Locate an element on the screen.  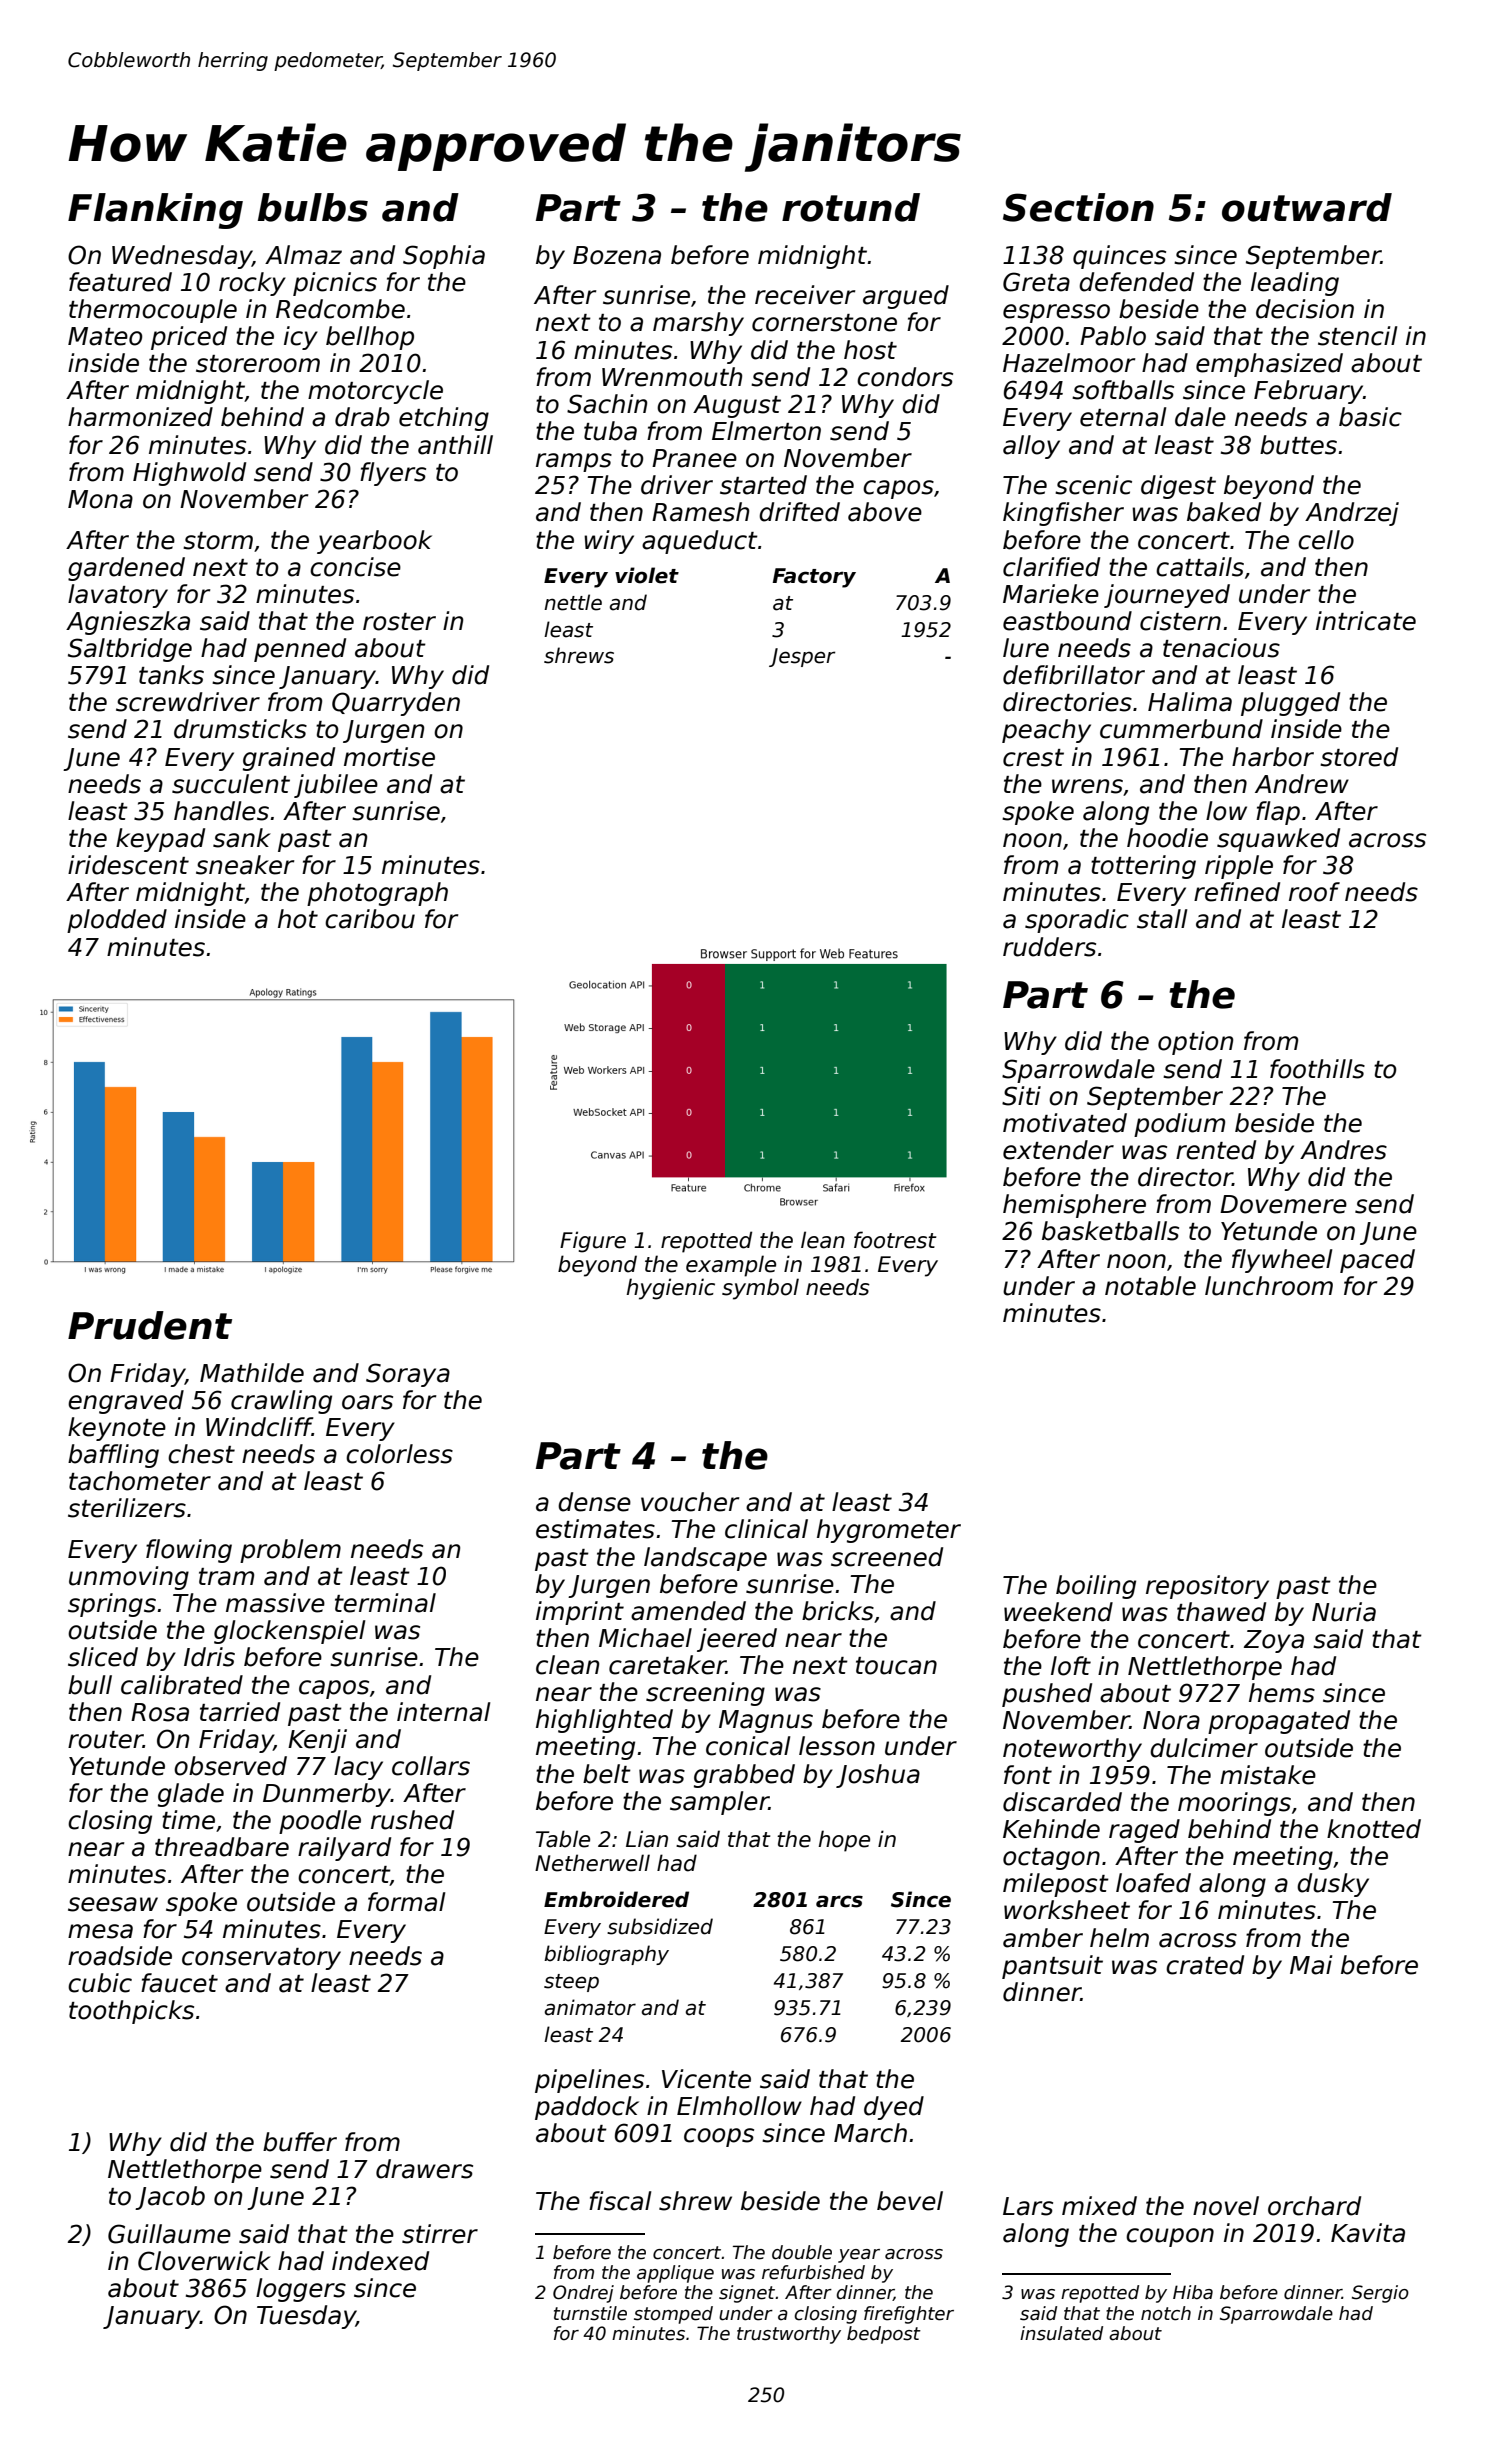
storeroom is located at coordinates (258, 364).
